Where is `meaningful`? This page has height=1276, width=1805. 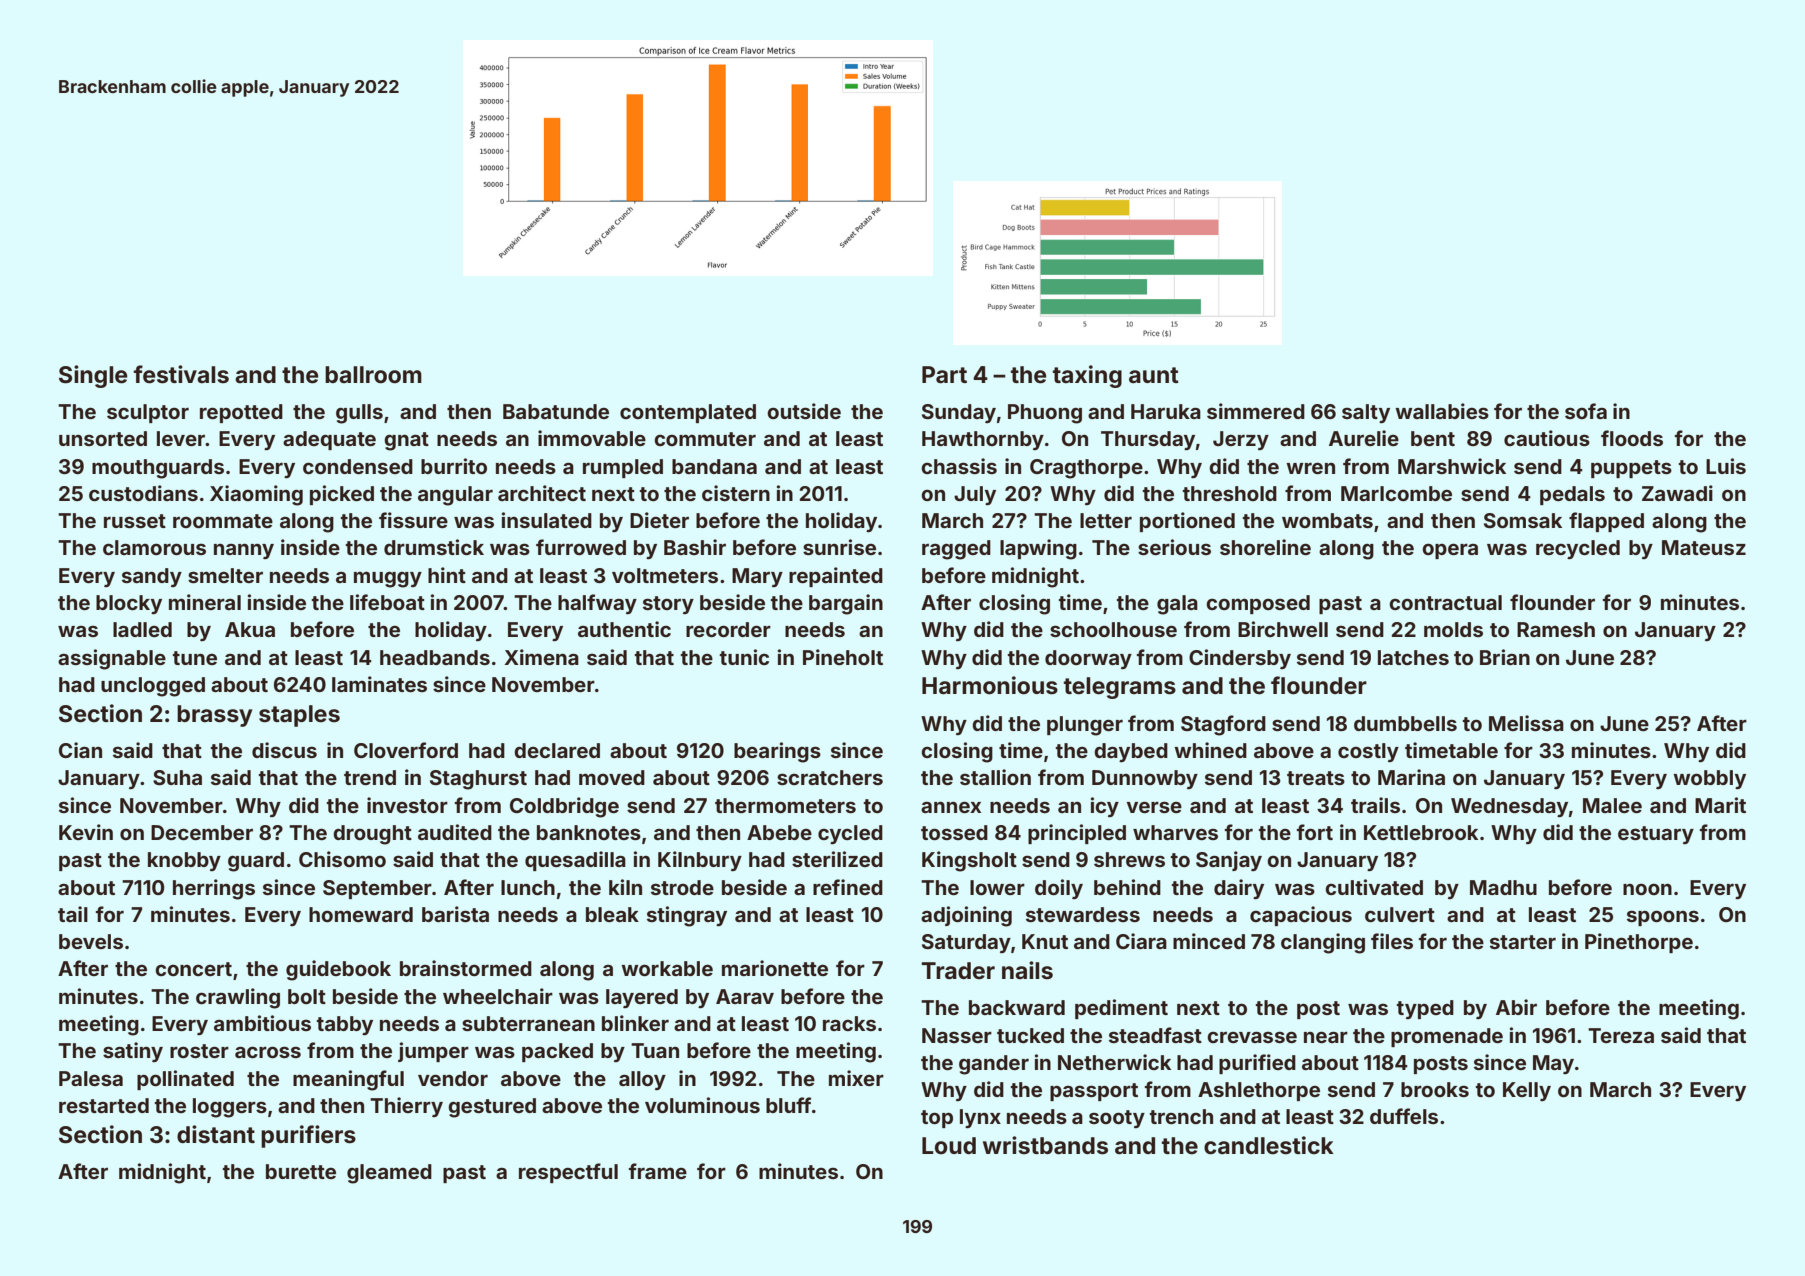 meaningful is located at coordinates (348, 1080).
